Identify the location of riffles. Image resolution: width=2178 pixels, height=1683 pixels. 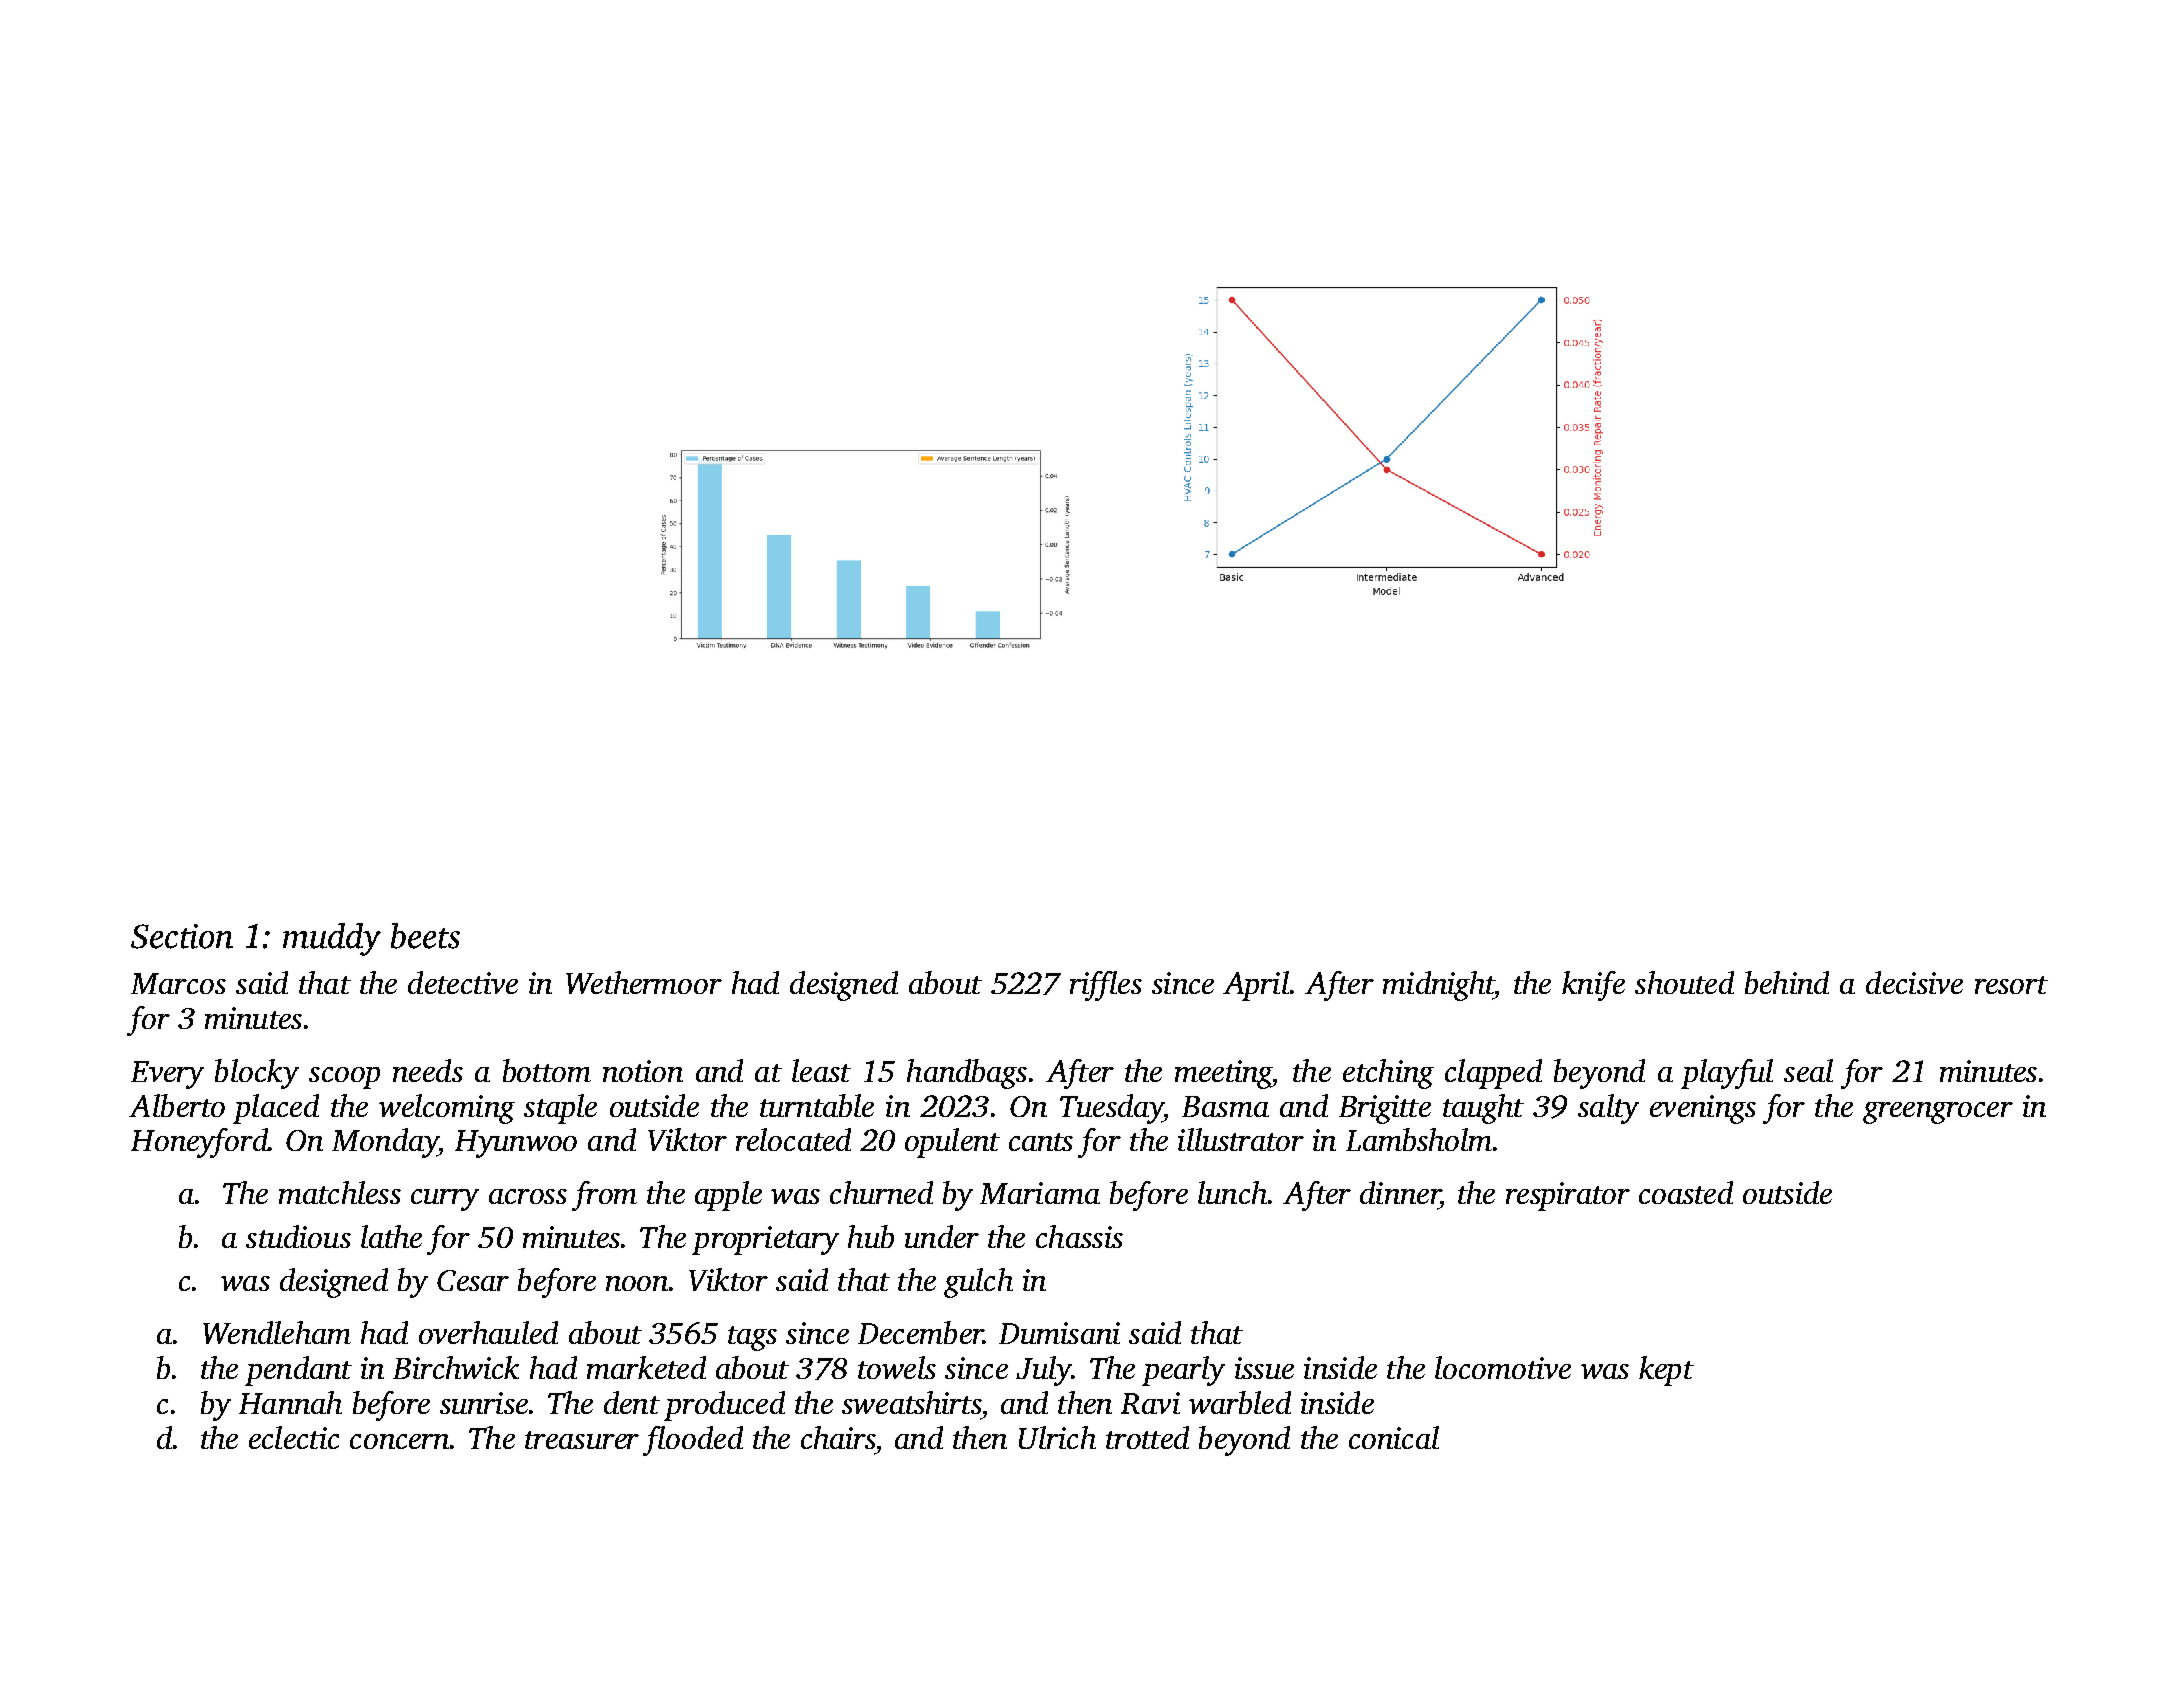
(1106, 986).
